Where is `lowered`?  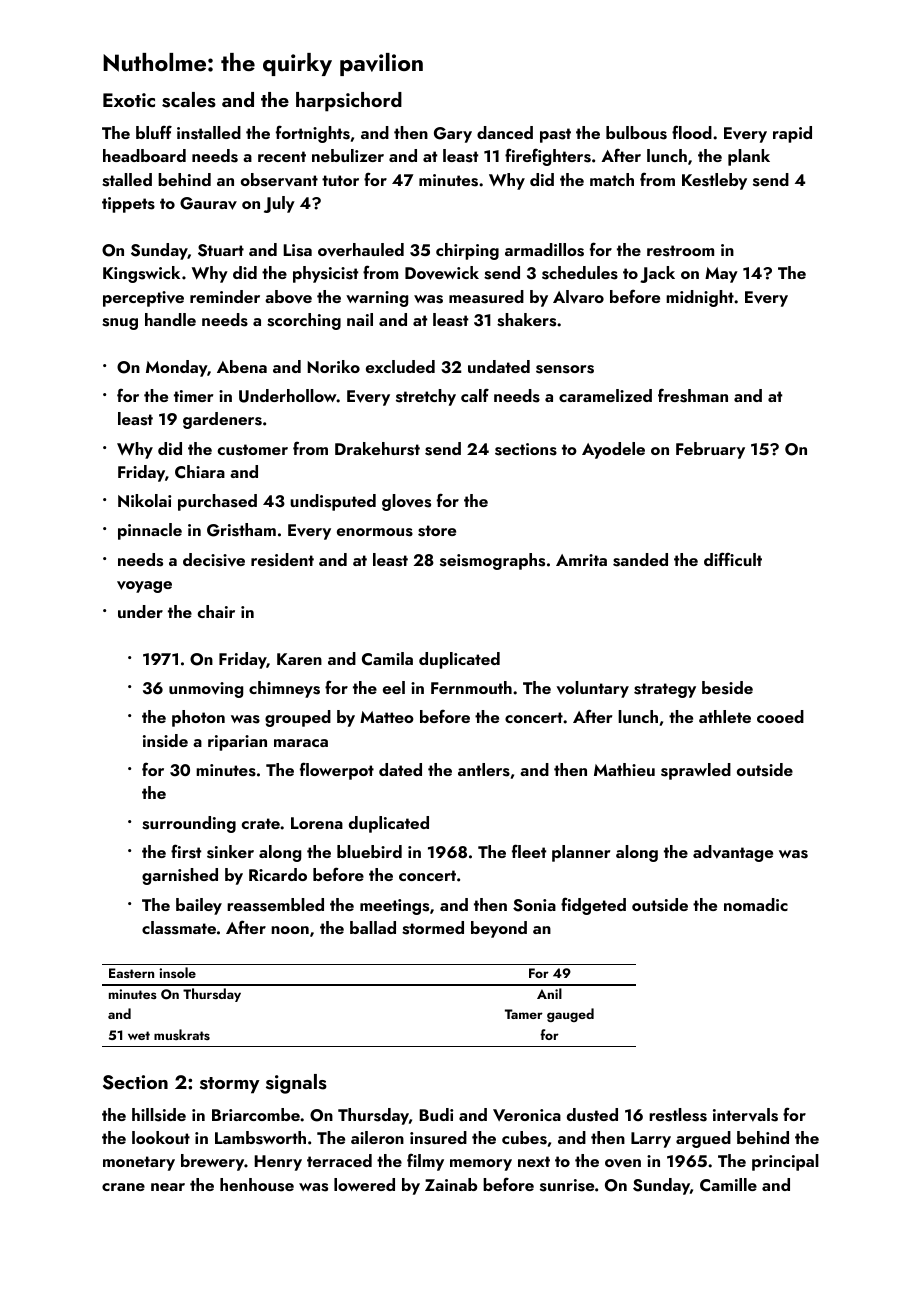 lowered is located at coordinates (364, 1184).
